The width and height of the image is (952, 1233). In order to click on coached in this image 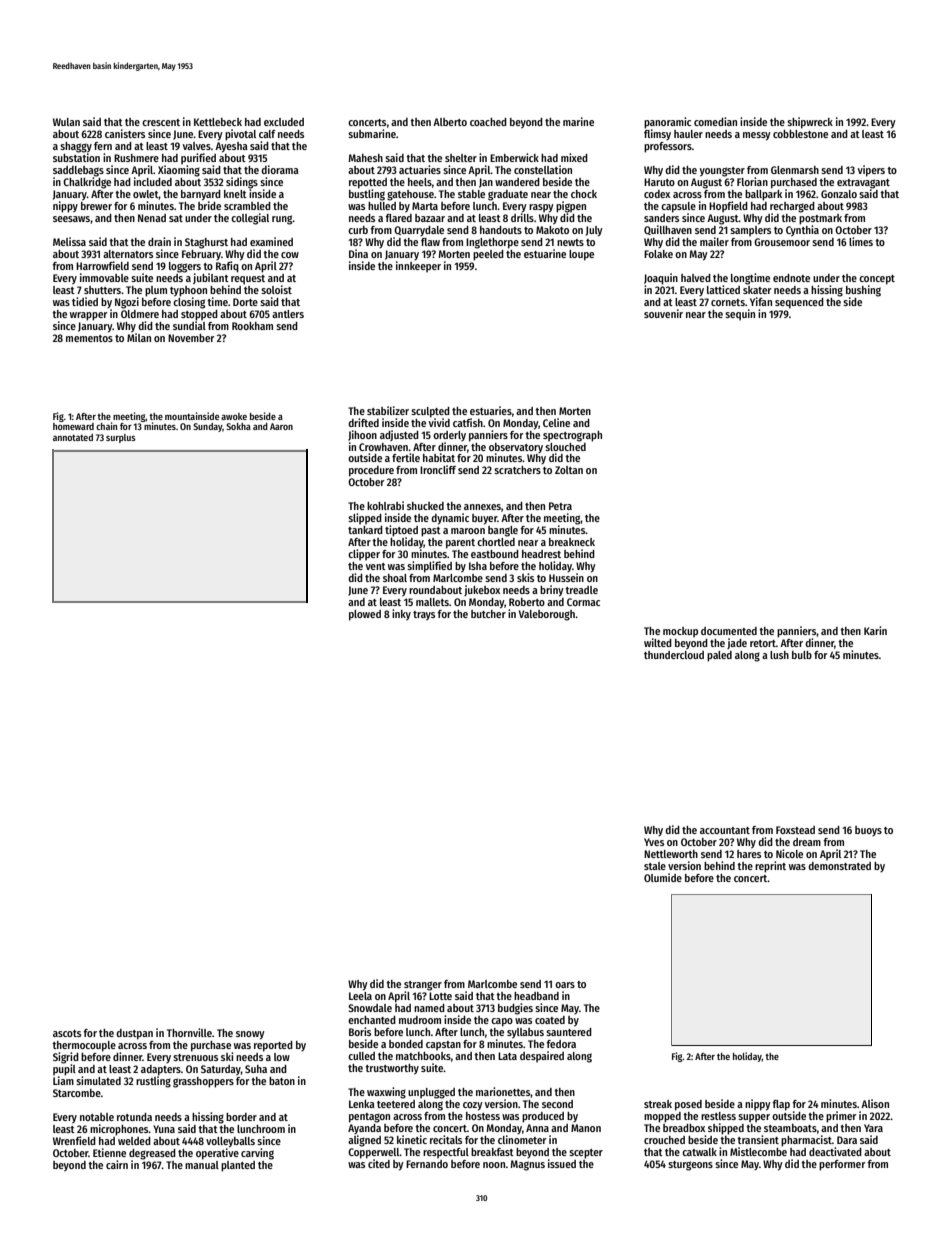, I will do `click(488, 122)`.
